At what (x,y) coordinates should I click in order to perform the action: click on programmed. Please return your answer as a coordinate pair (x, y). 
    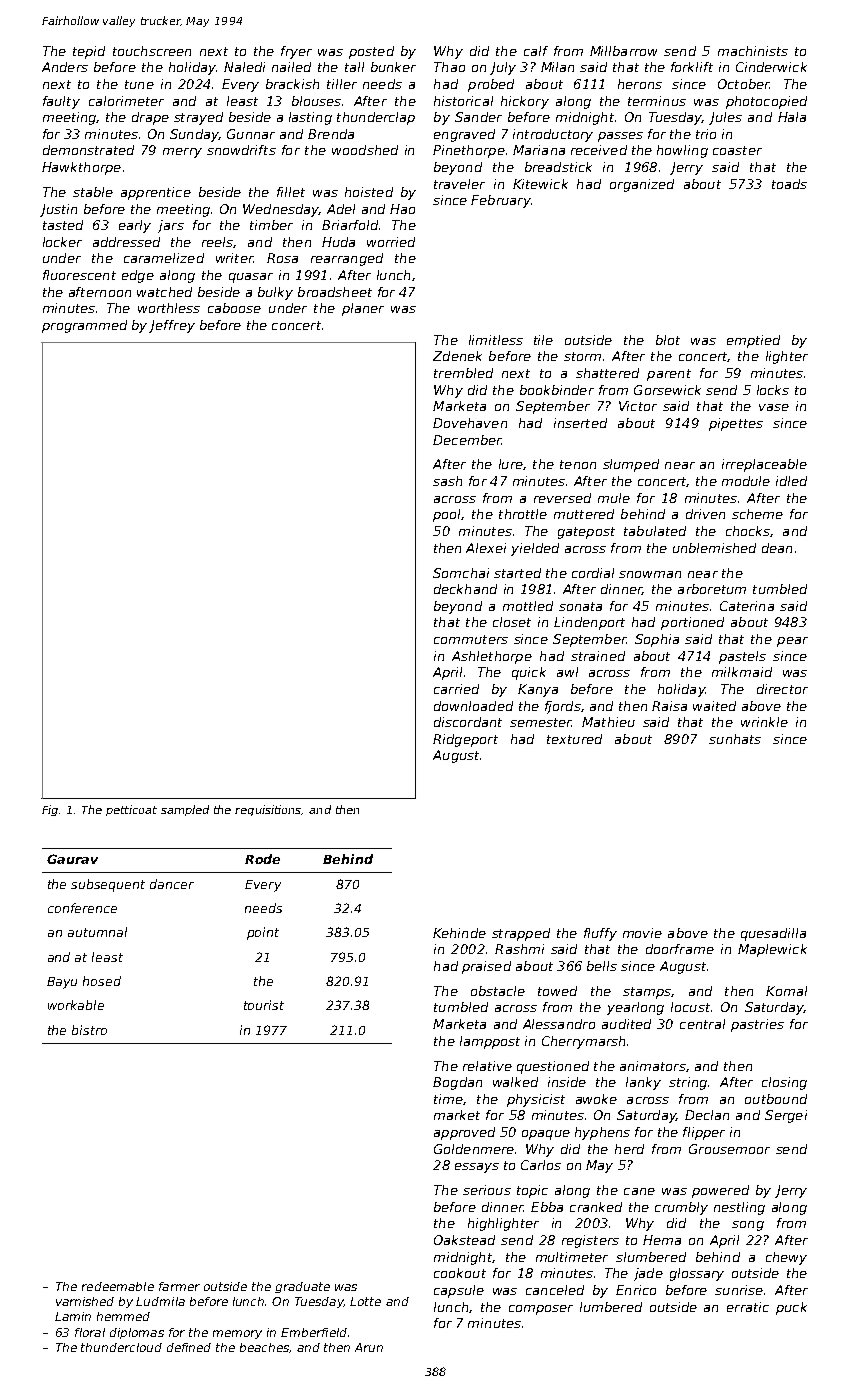
    Looking at the image, I should click on (84, 326).
